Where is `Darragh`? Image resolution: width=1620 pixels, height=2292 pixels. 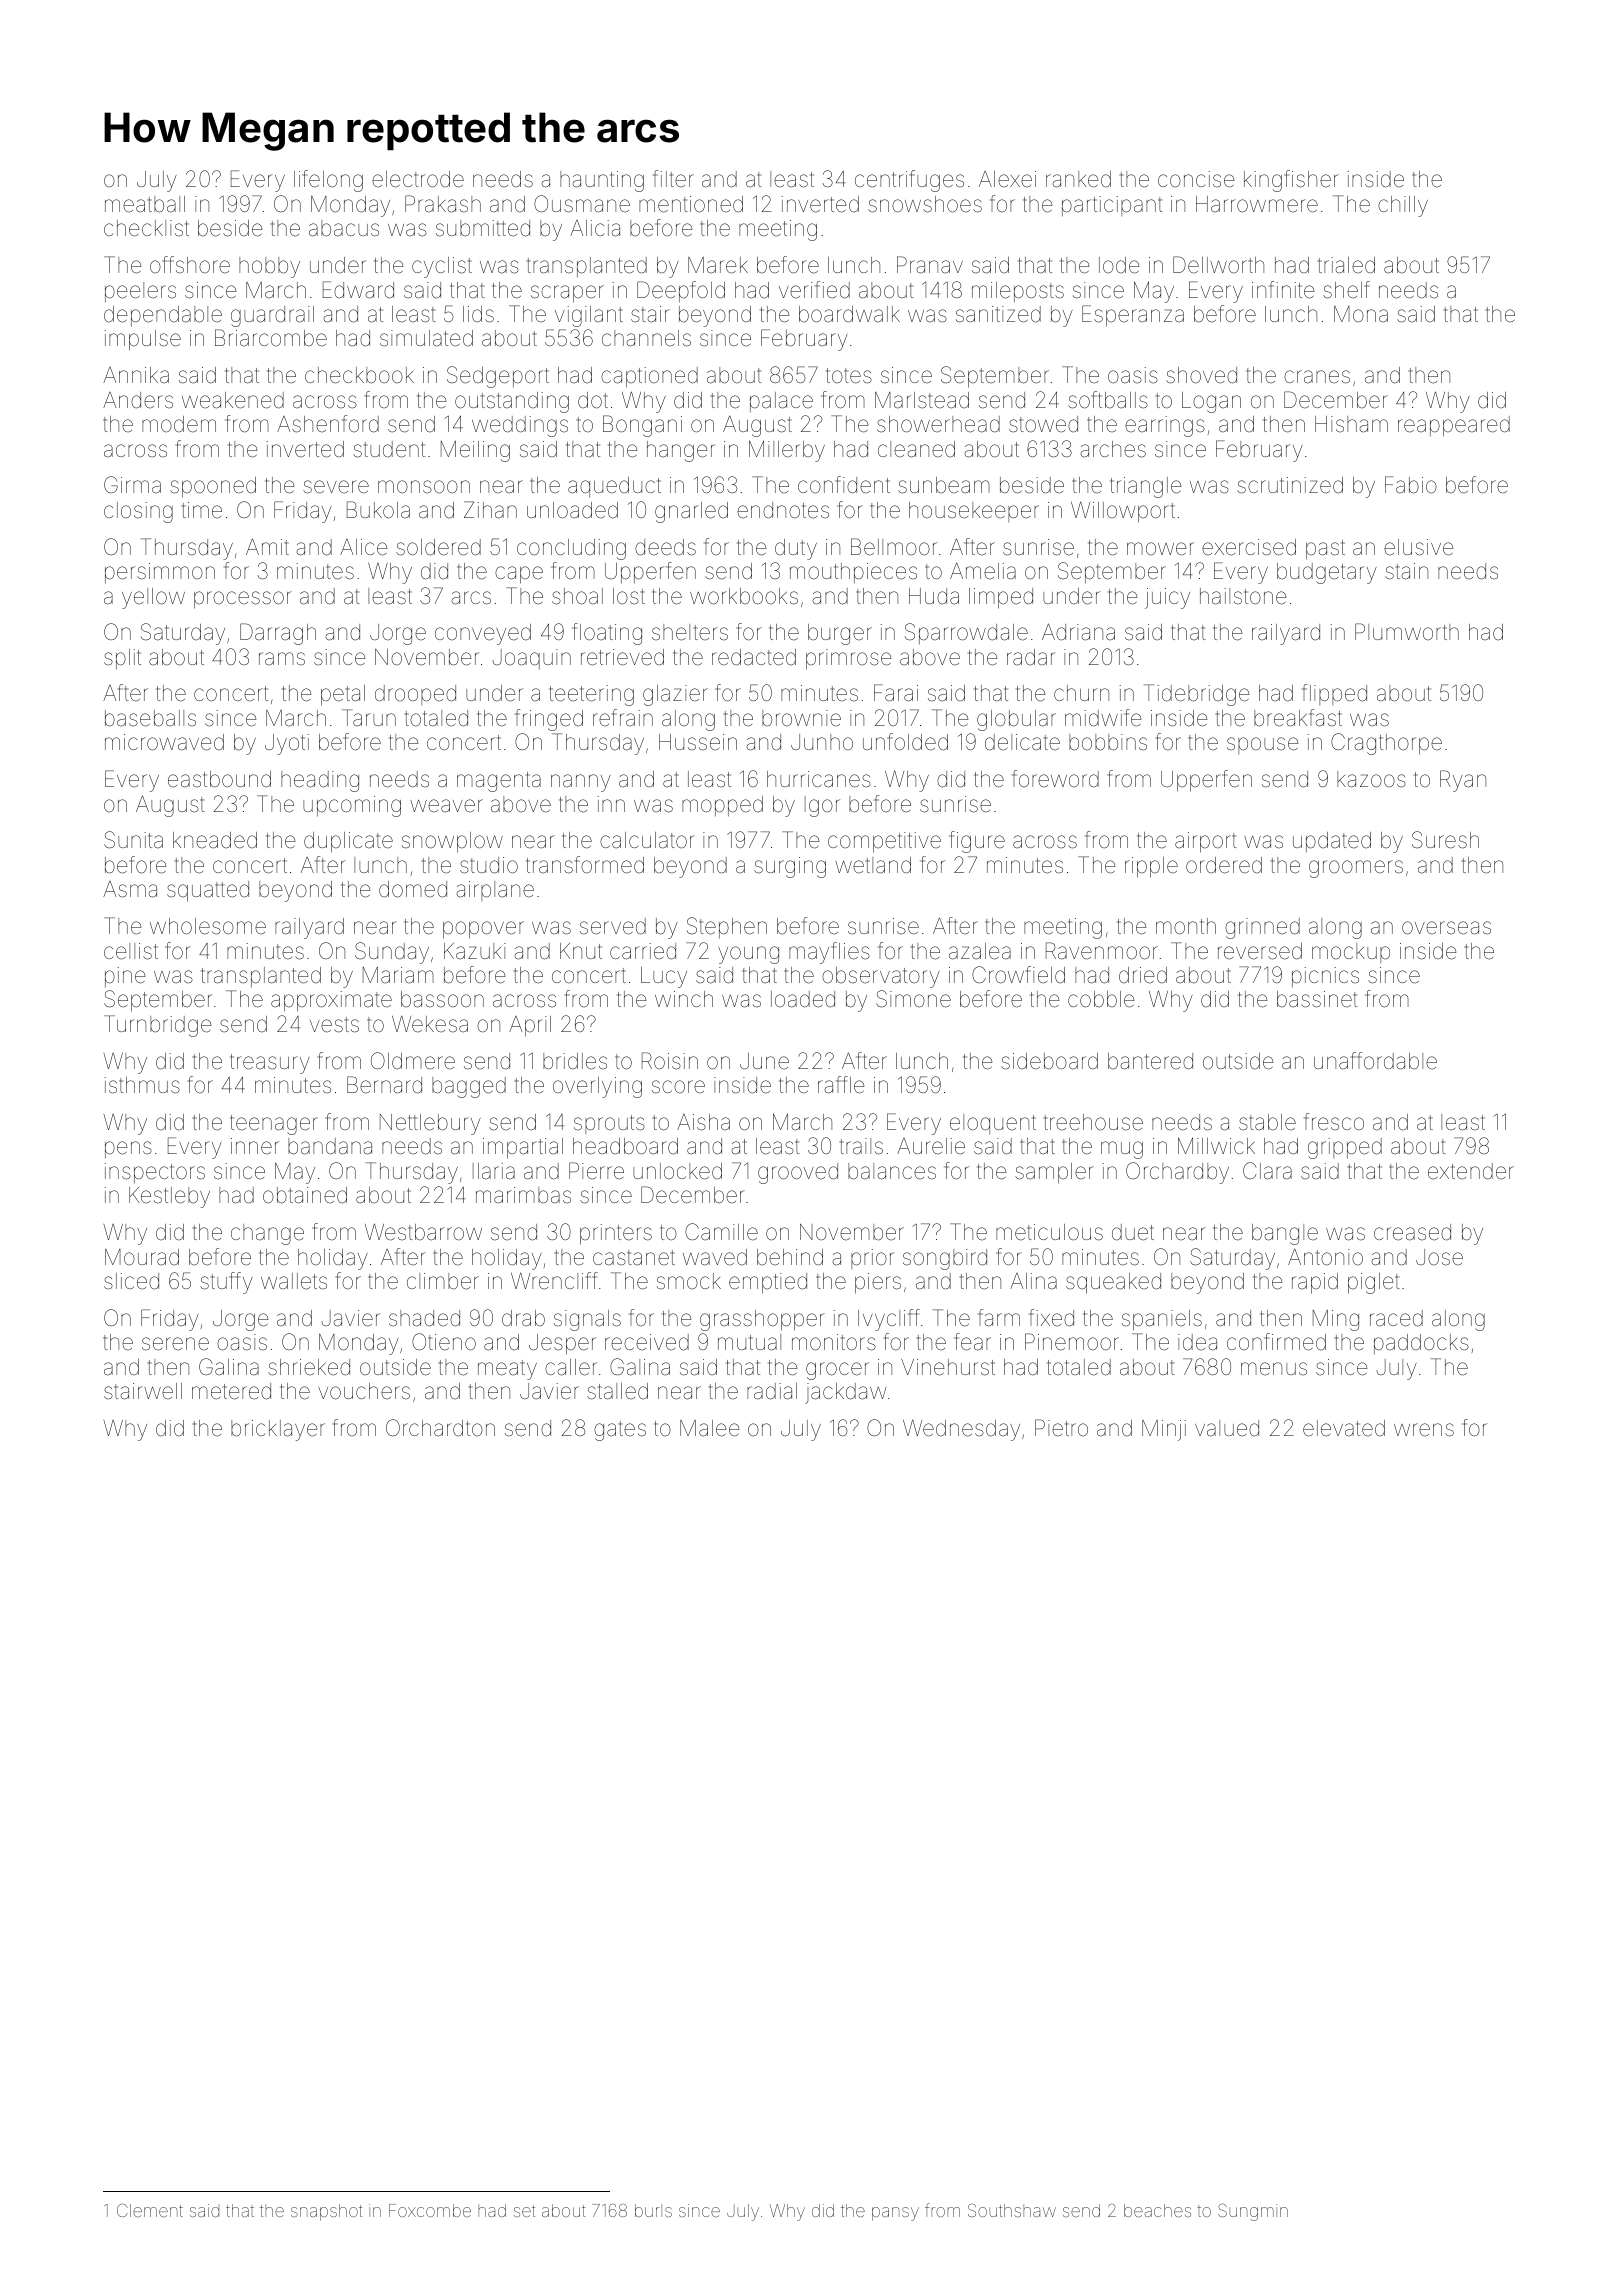
Darragh is located at coordinates (278, 634).
